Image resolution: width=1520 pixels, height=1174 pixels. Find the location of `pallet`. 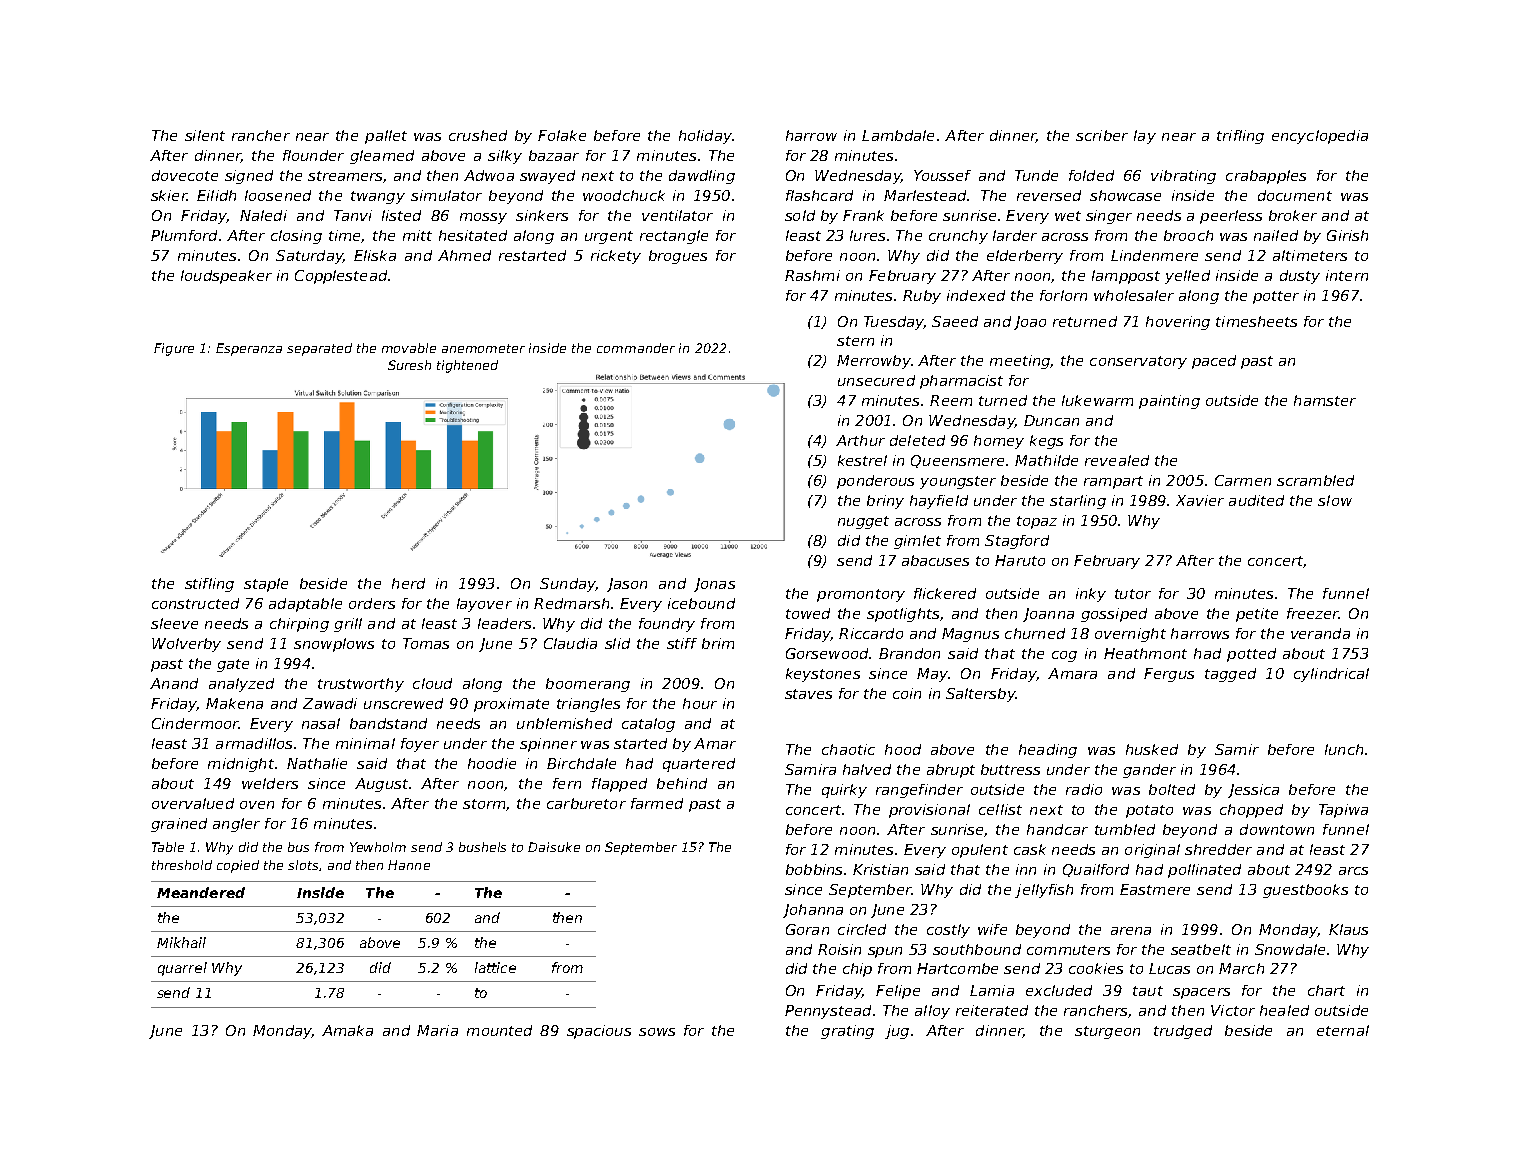

pallet is located at coordinates (386, 137).
